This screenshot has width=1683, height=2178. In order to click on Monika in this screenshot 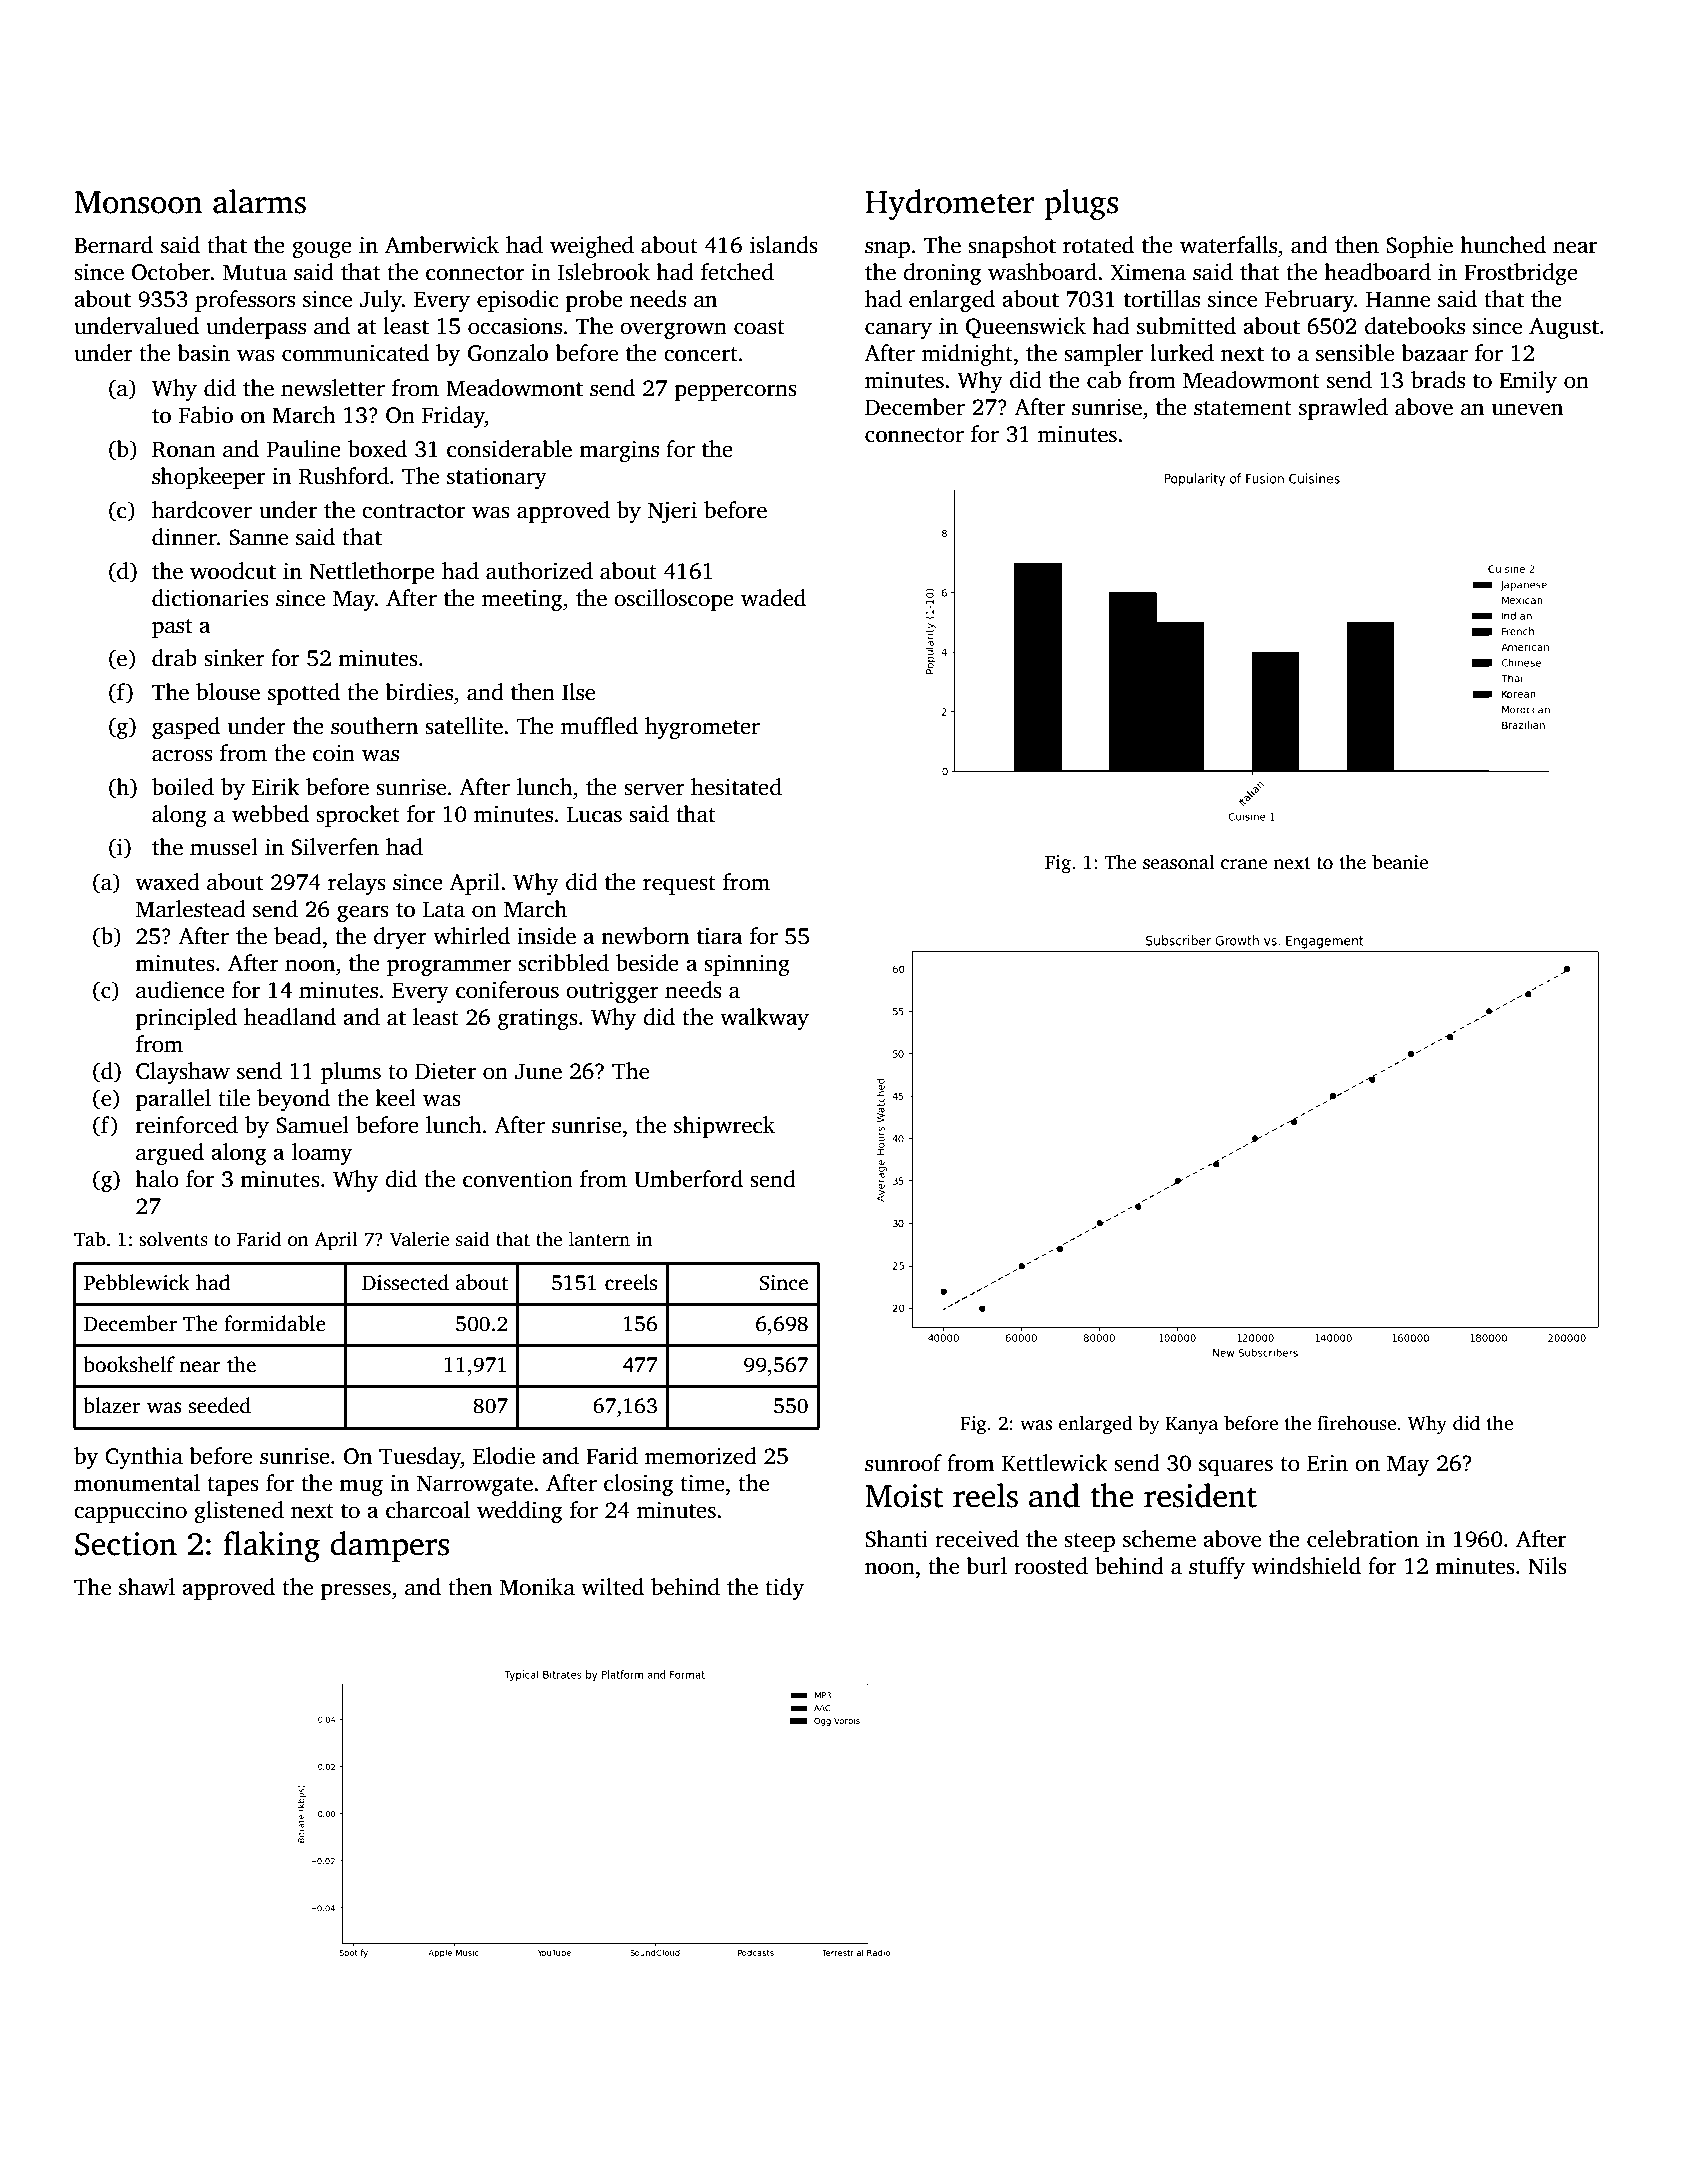, I will do `click(537, 1587)`.
